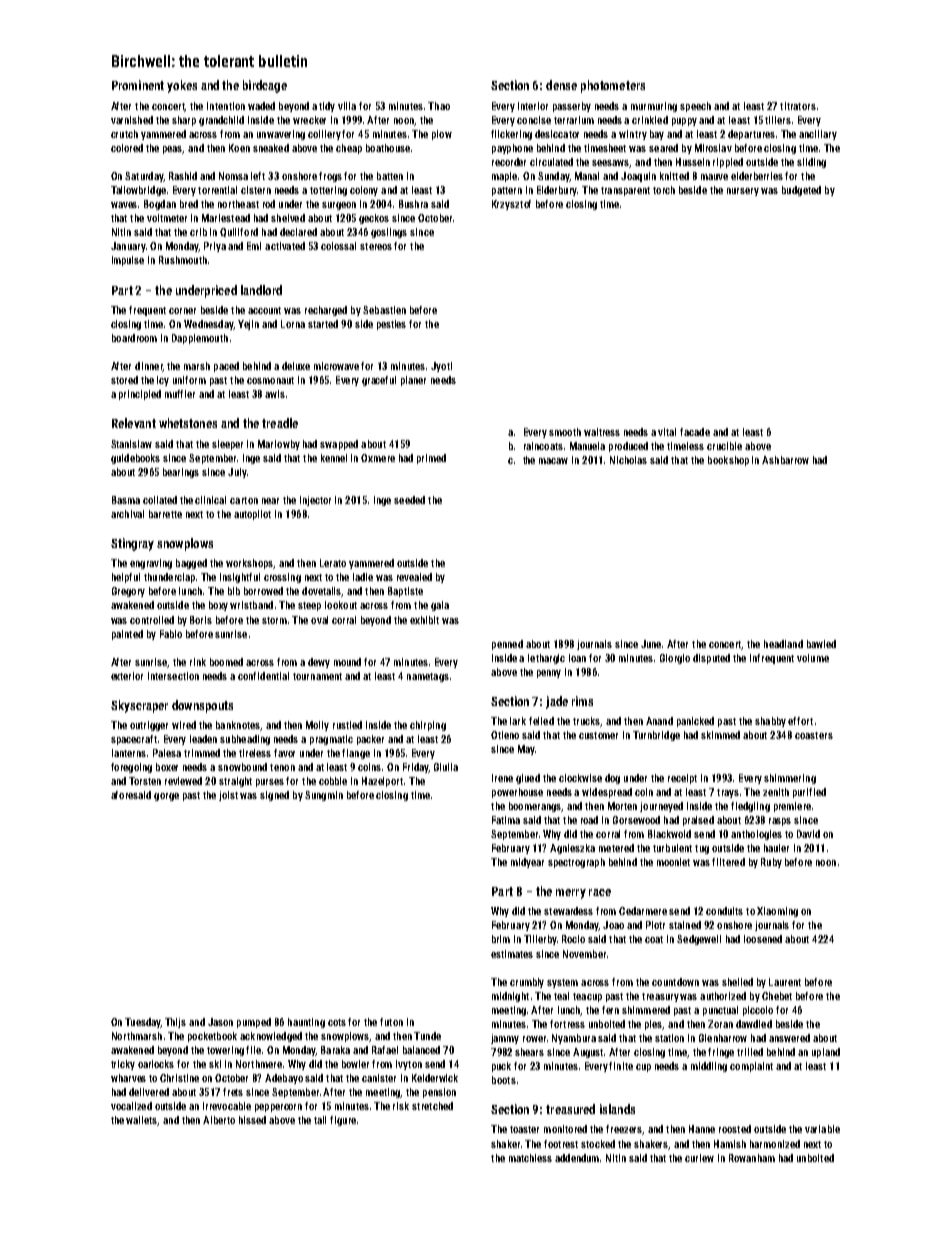 The width and height of the document is (952, 1233). Describe the element at coordinates (306, 1023) in the document. I see `haunting` at that location.
